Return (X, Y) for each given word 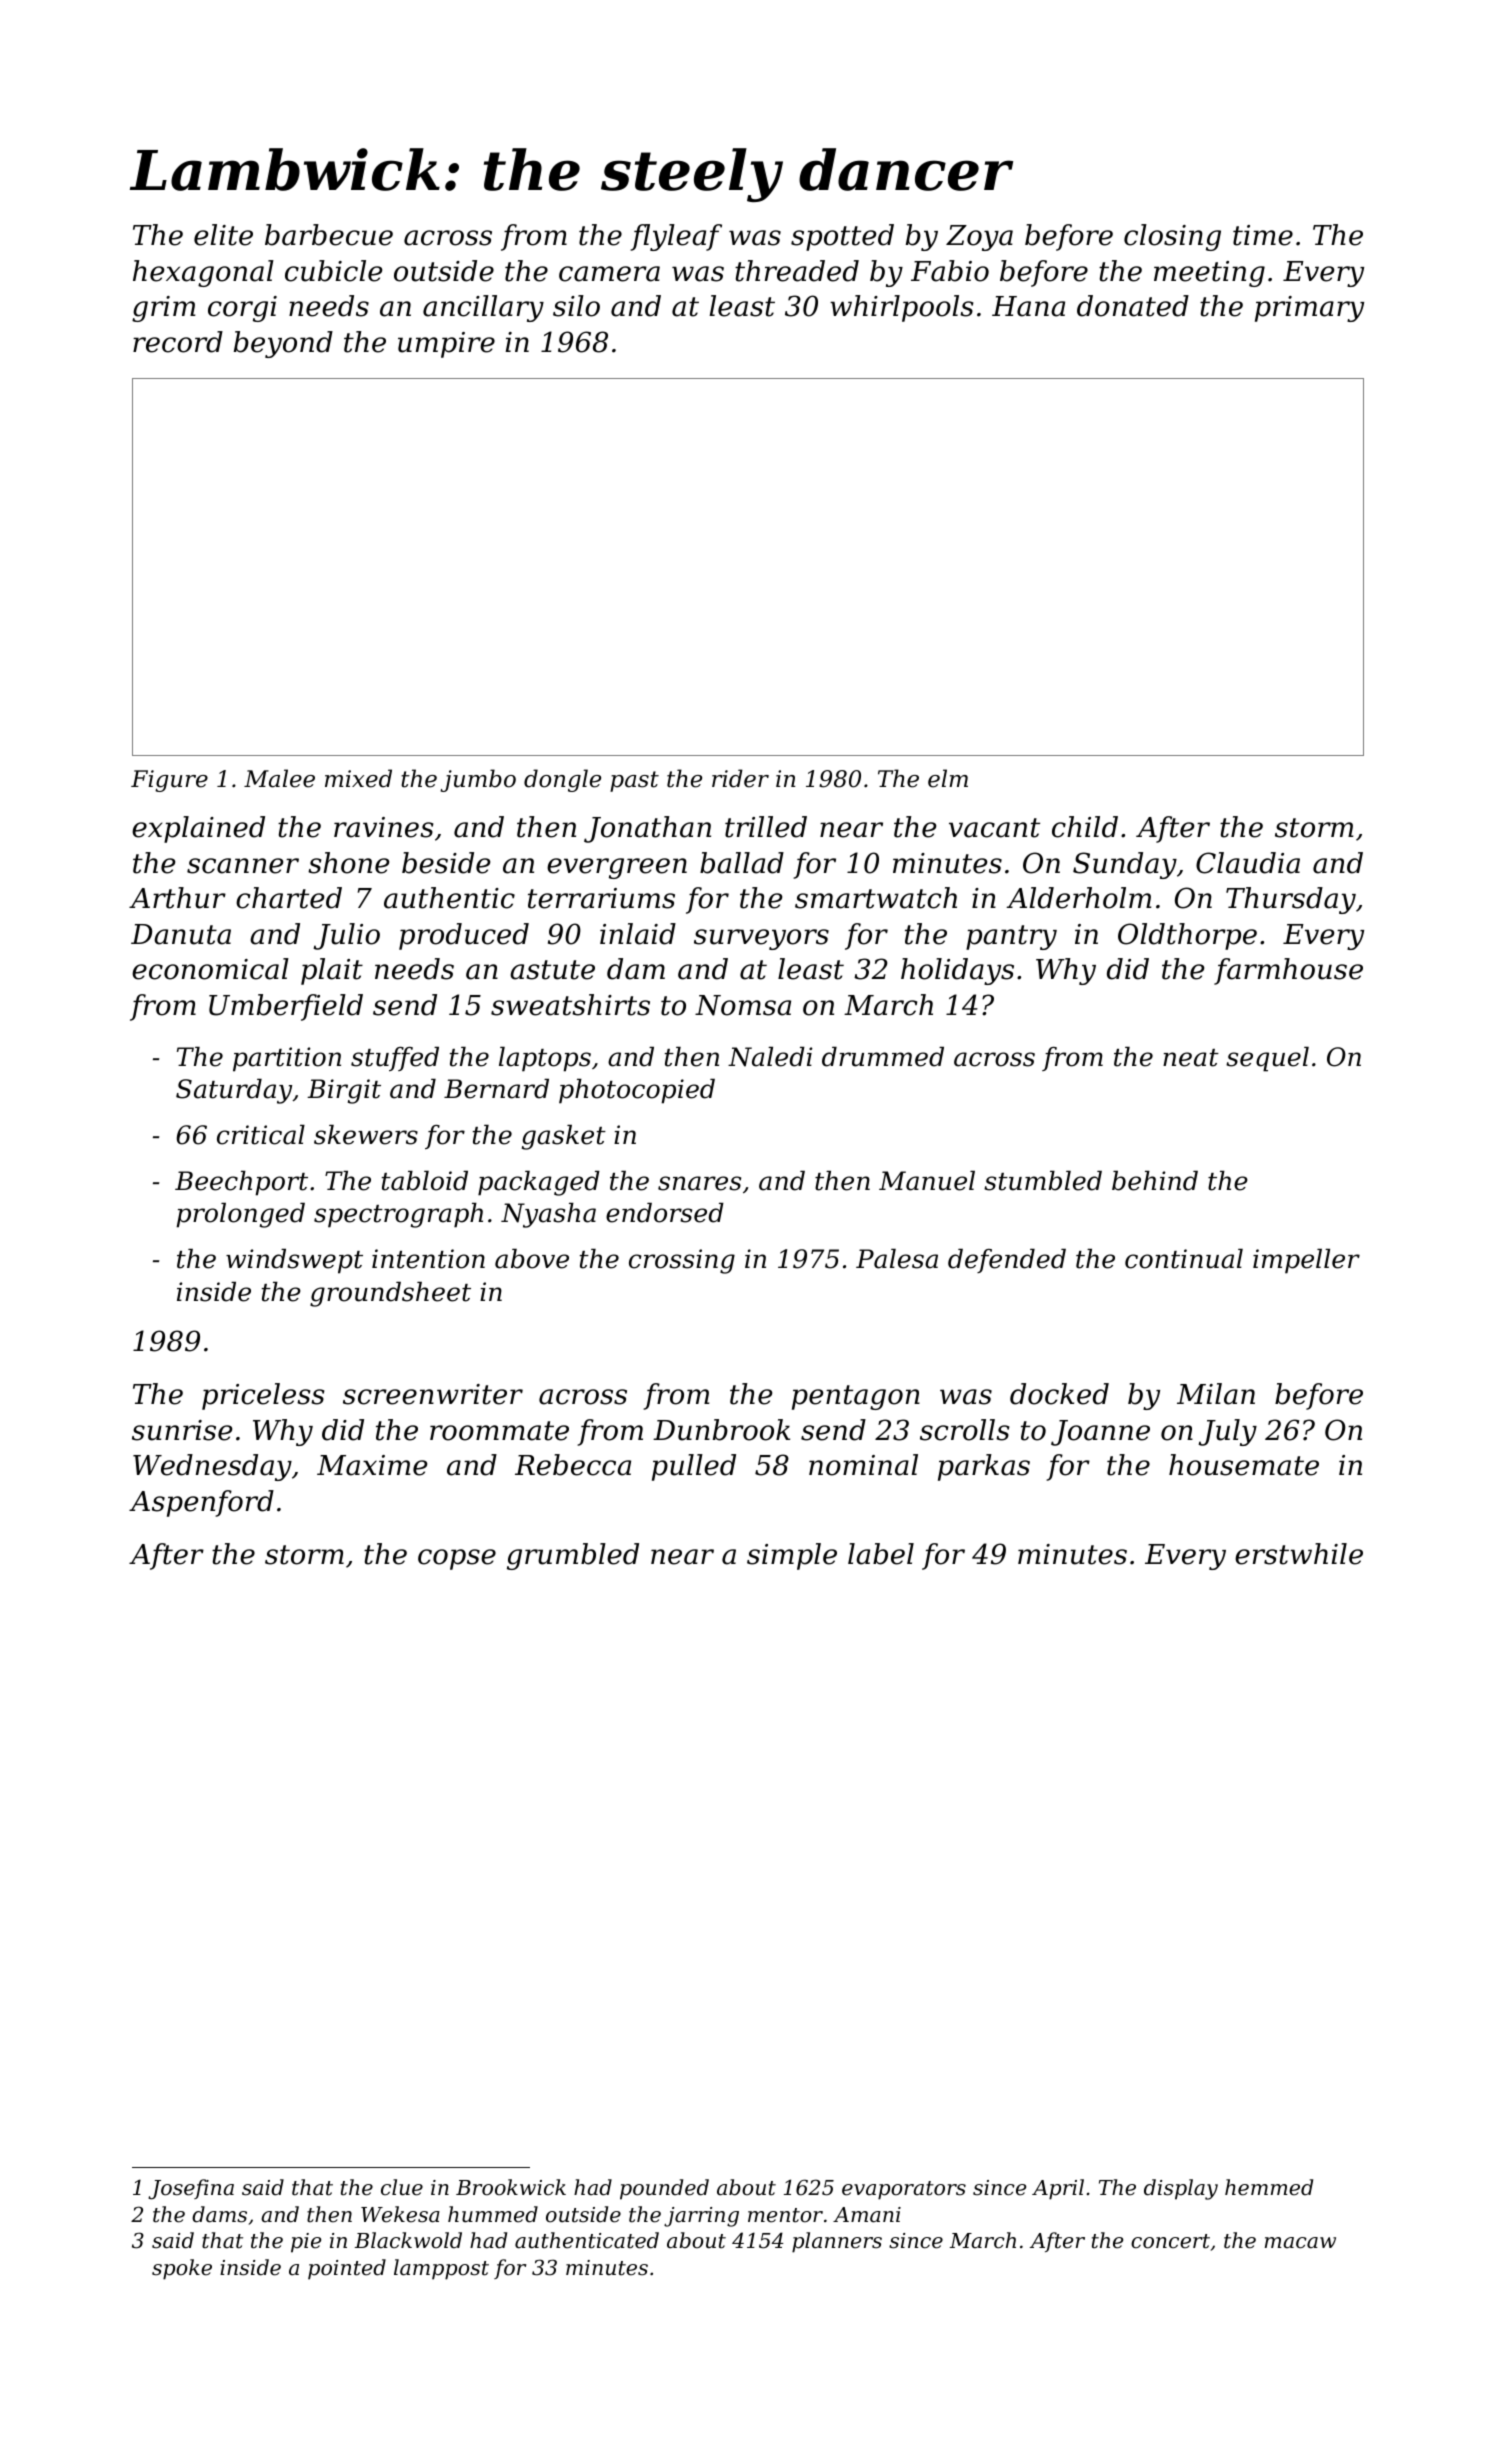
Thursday (1291, 900)
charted (289, 898)
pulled (694, 1467)
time (1263, 235)
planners (837, 2242)
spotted (842, 237)
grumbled (573, 1556)
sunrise (182, 1430)
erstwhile (1299, 1554)
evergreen (617, 868)
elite (223, 235)
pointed (347, 2269)
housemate (1244, 1465)
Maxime (372, 1465)
